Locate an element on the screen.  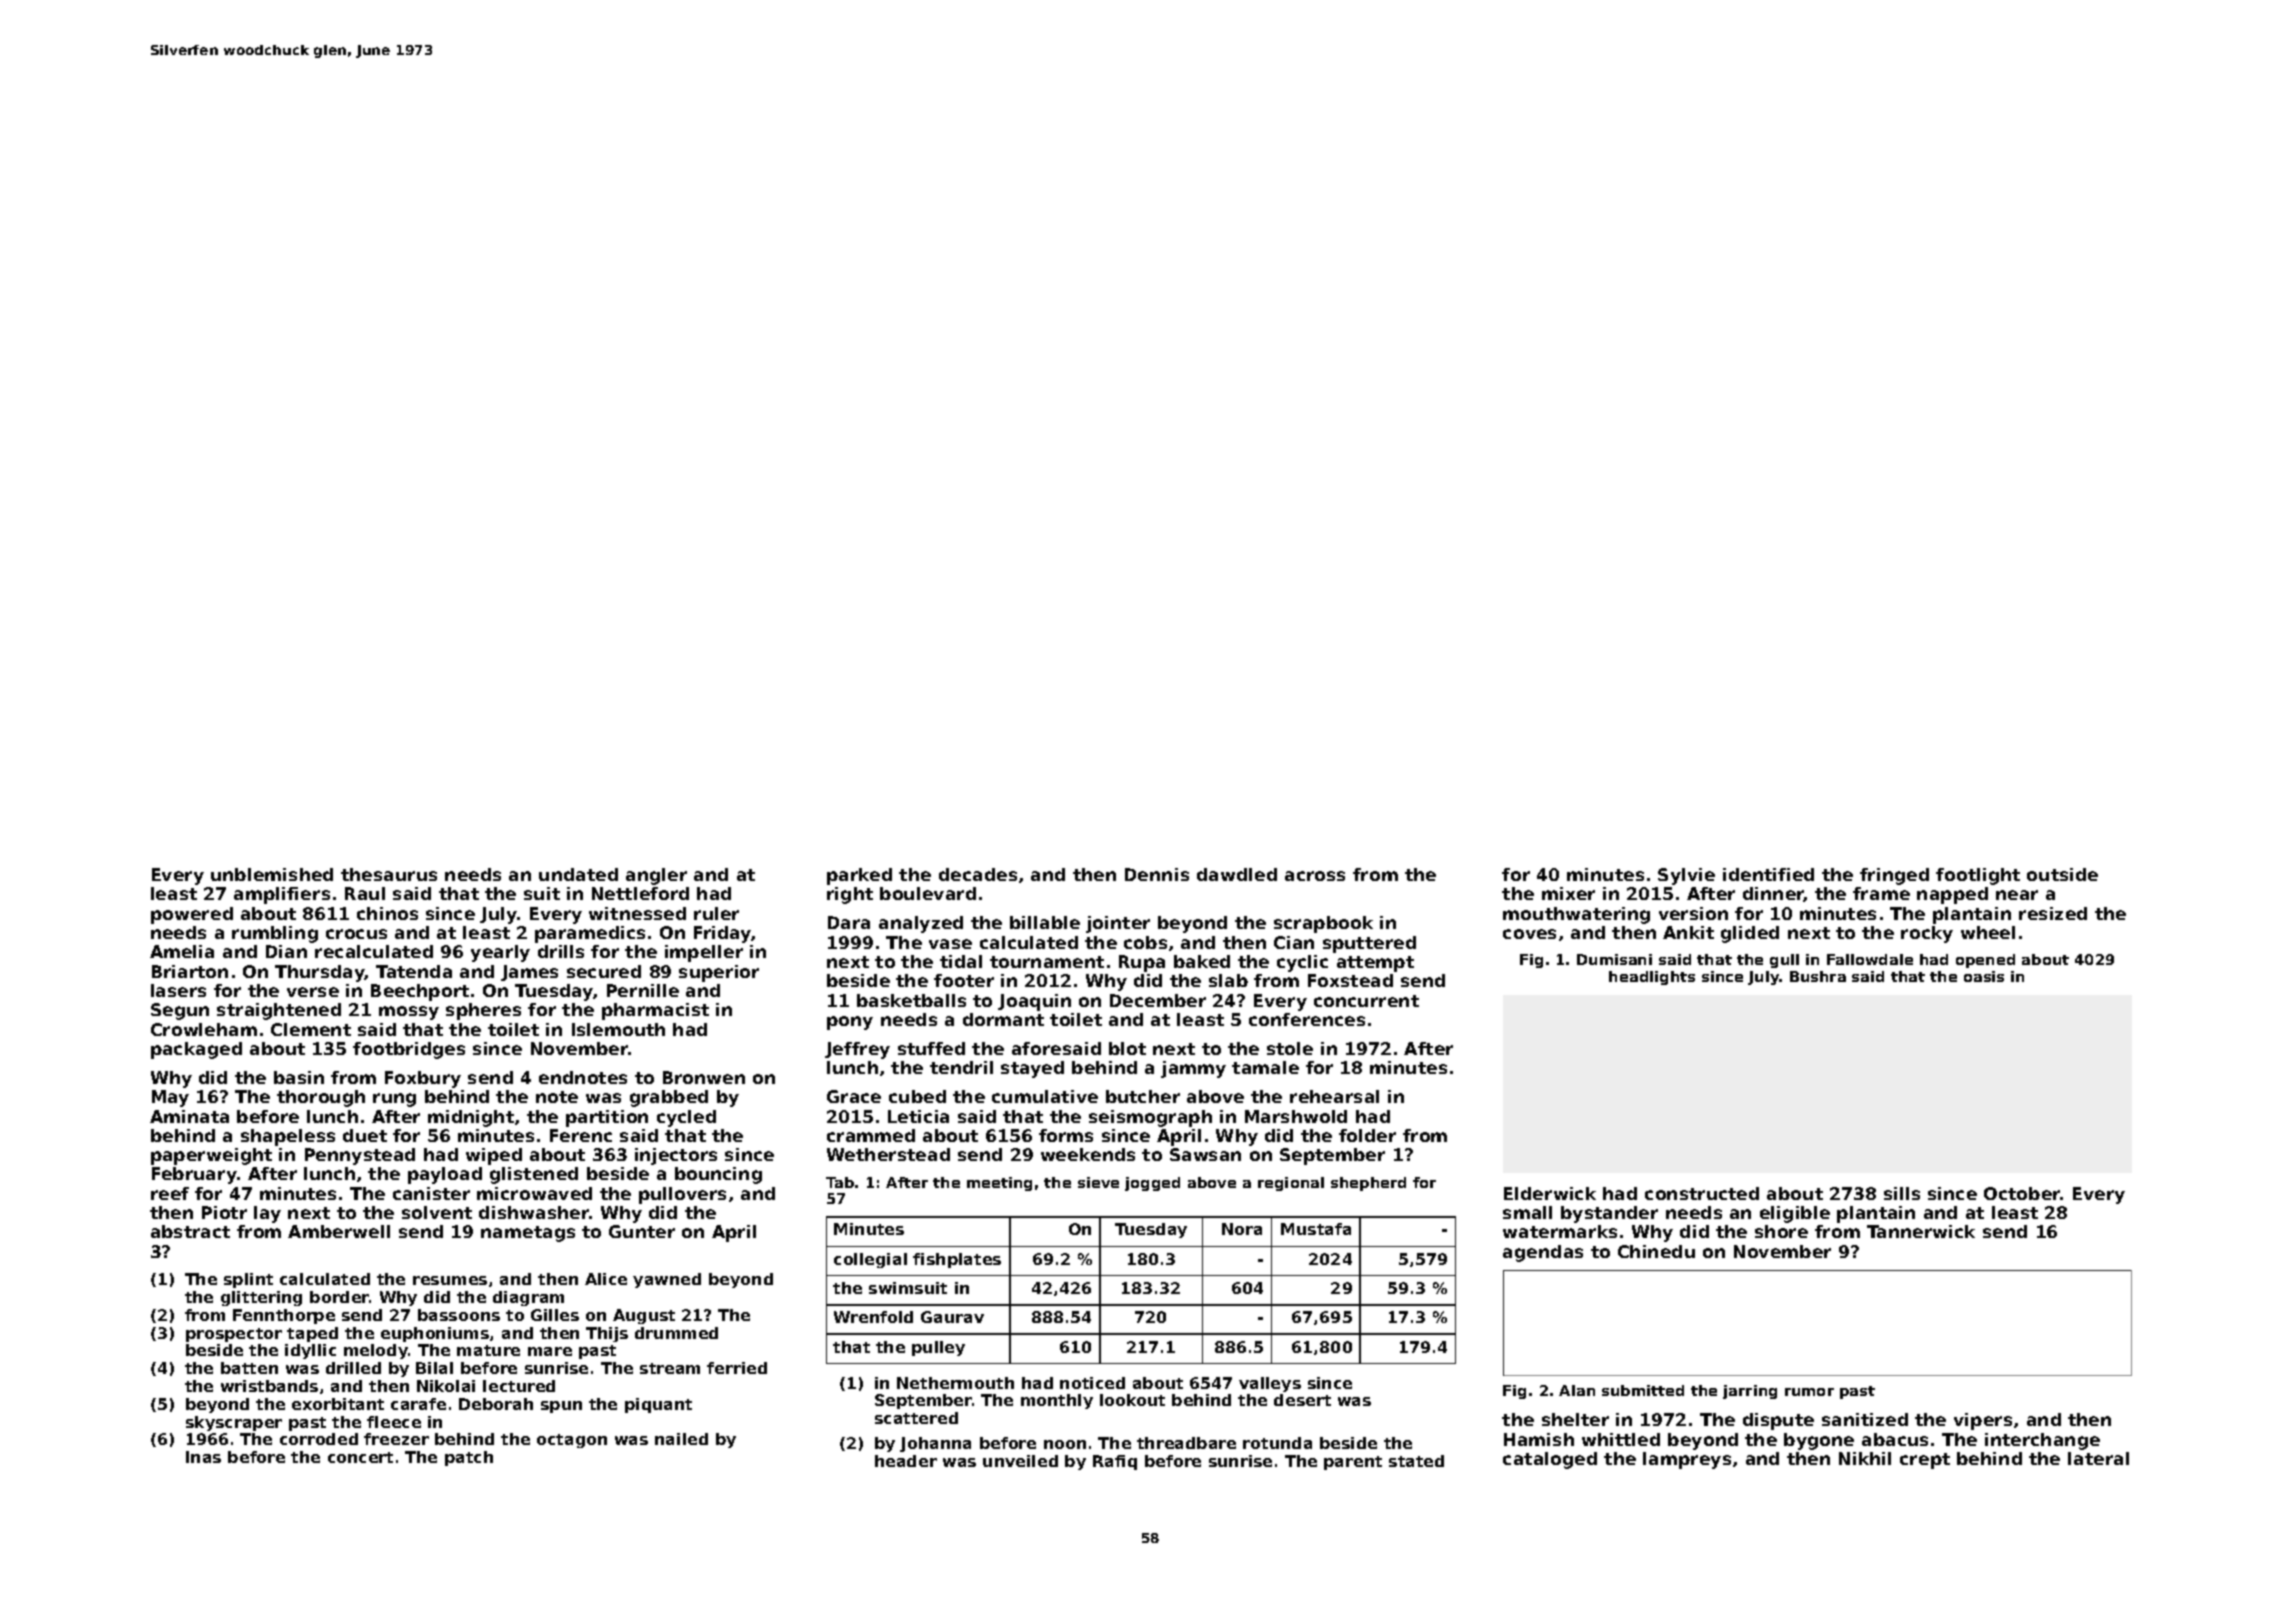
oasis is located at coordinates (1984, 976).
